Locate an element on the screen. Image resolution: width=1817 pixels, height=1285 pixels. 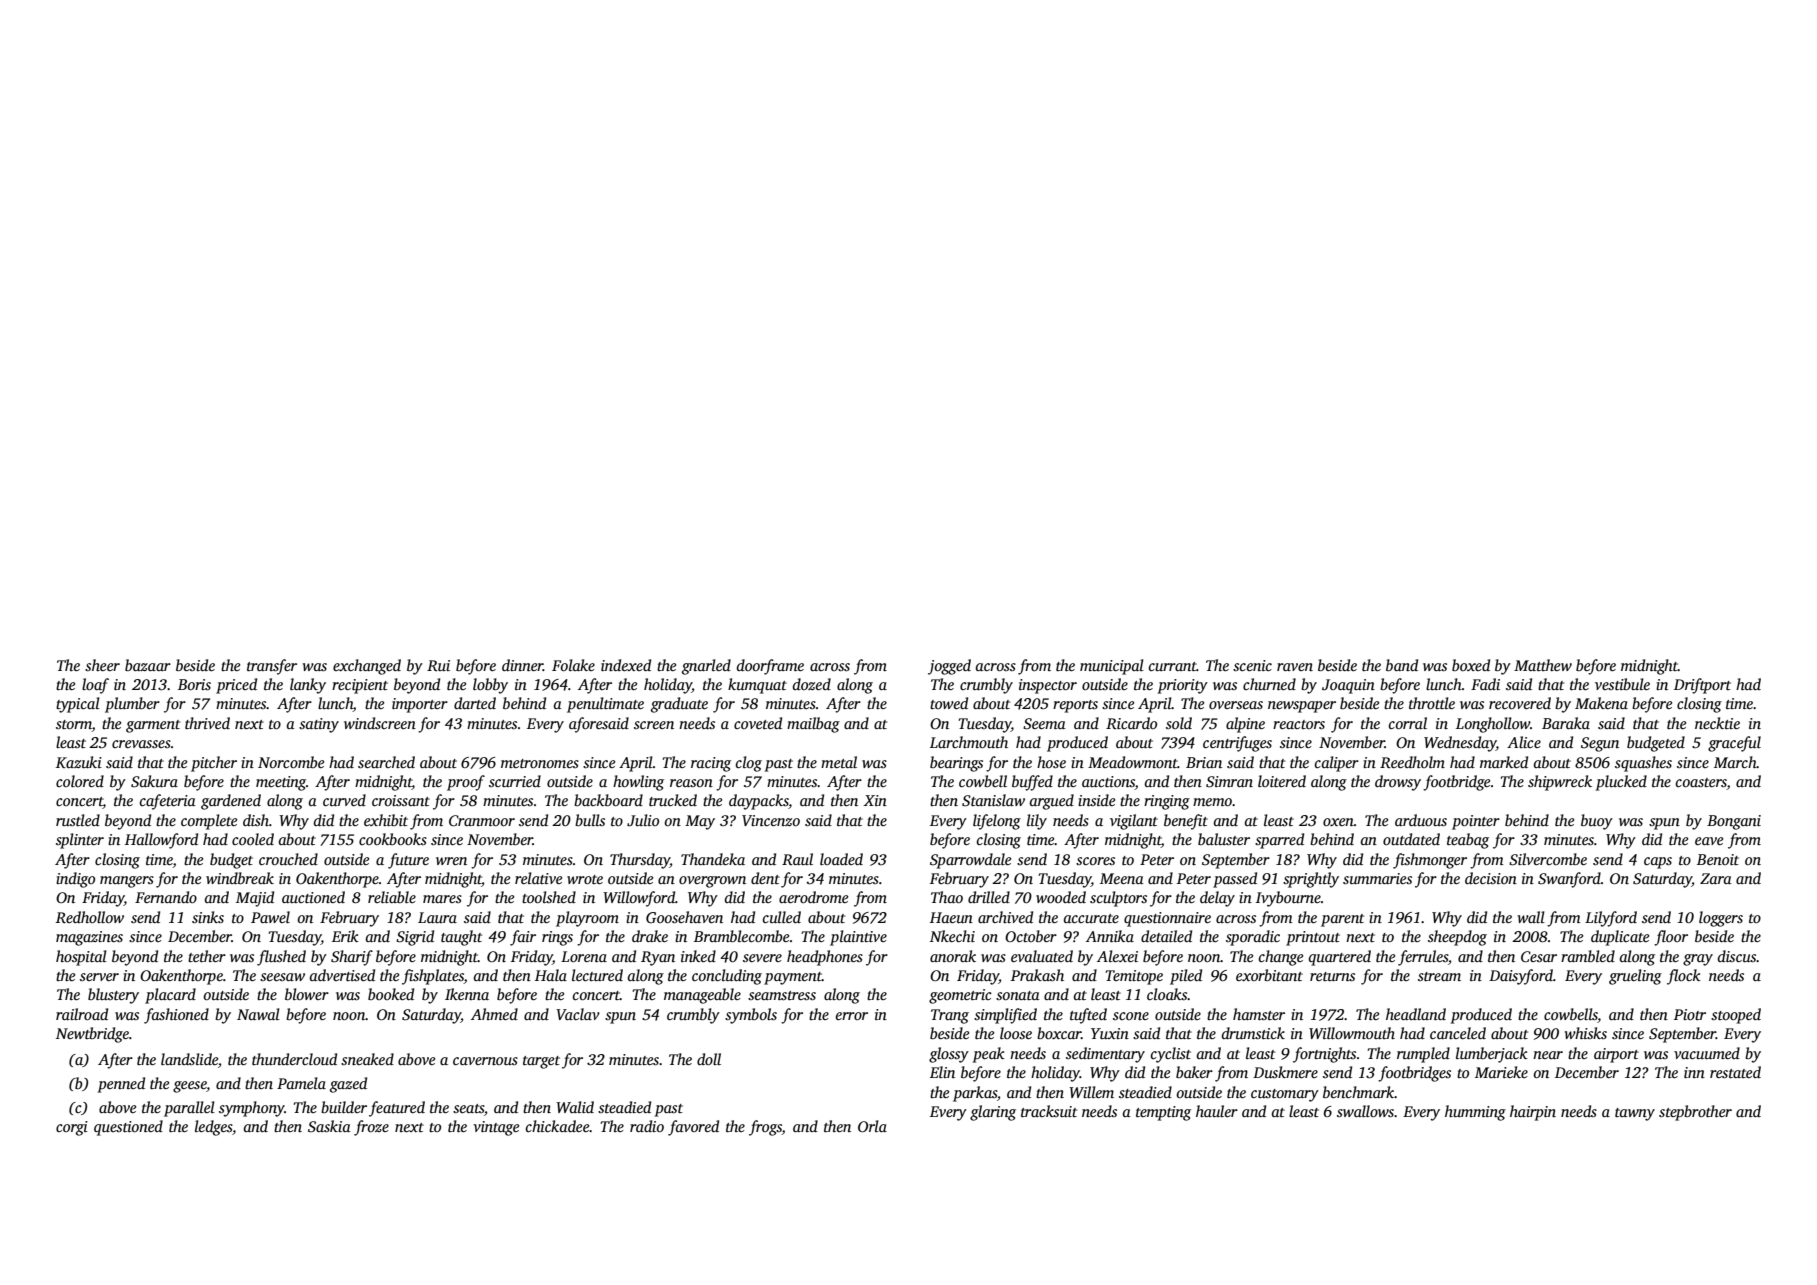
lumberjack is located at coordinates (1492, 1055).
